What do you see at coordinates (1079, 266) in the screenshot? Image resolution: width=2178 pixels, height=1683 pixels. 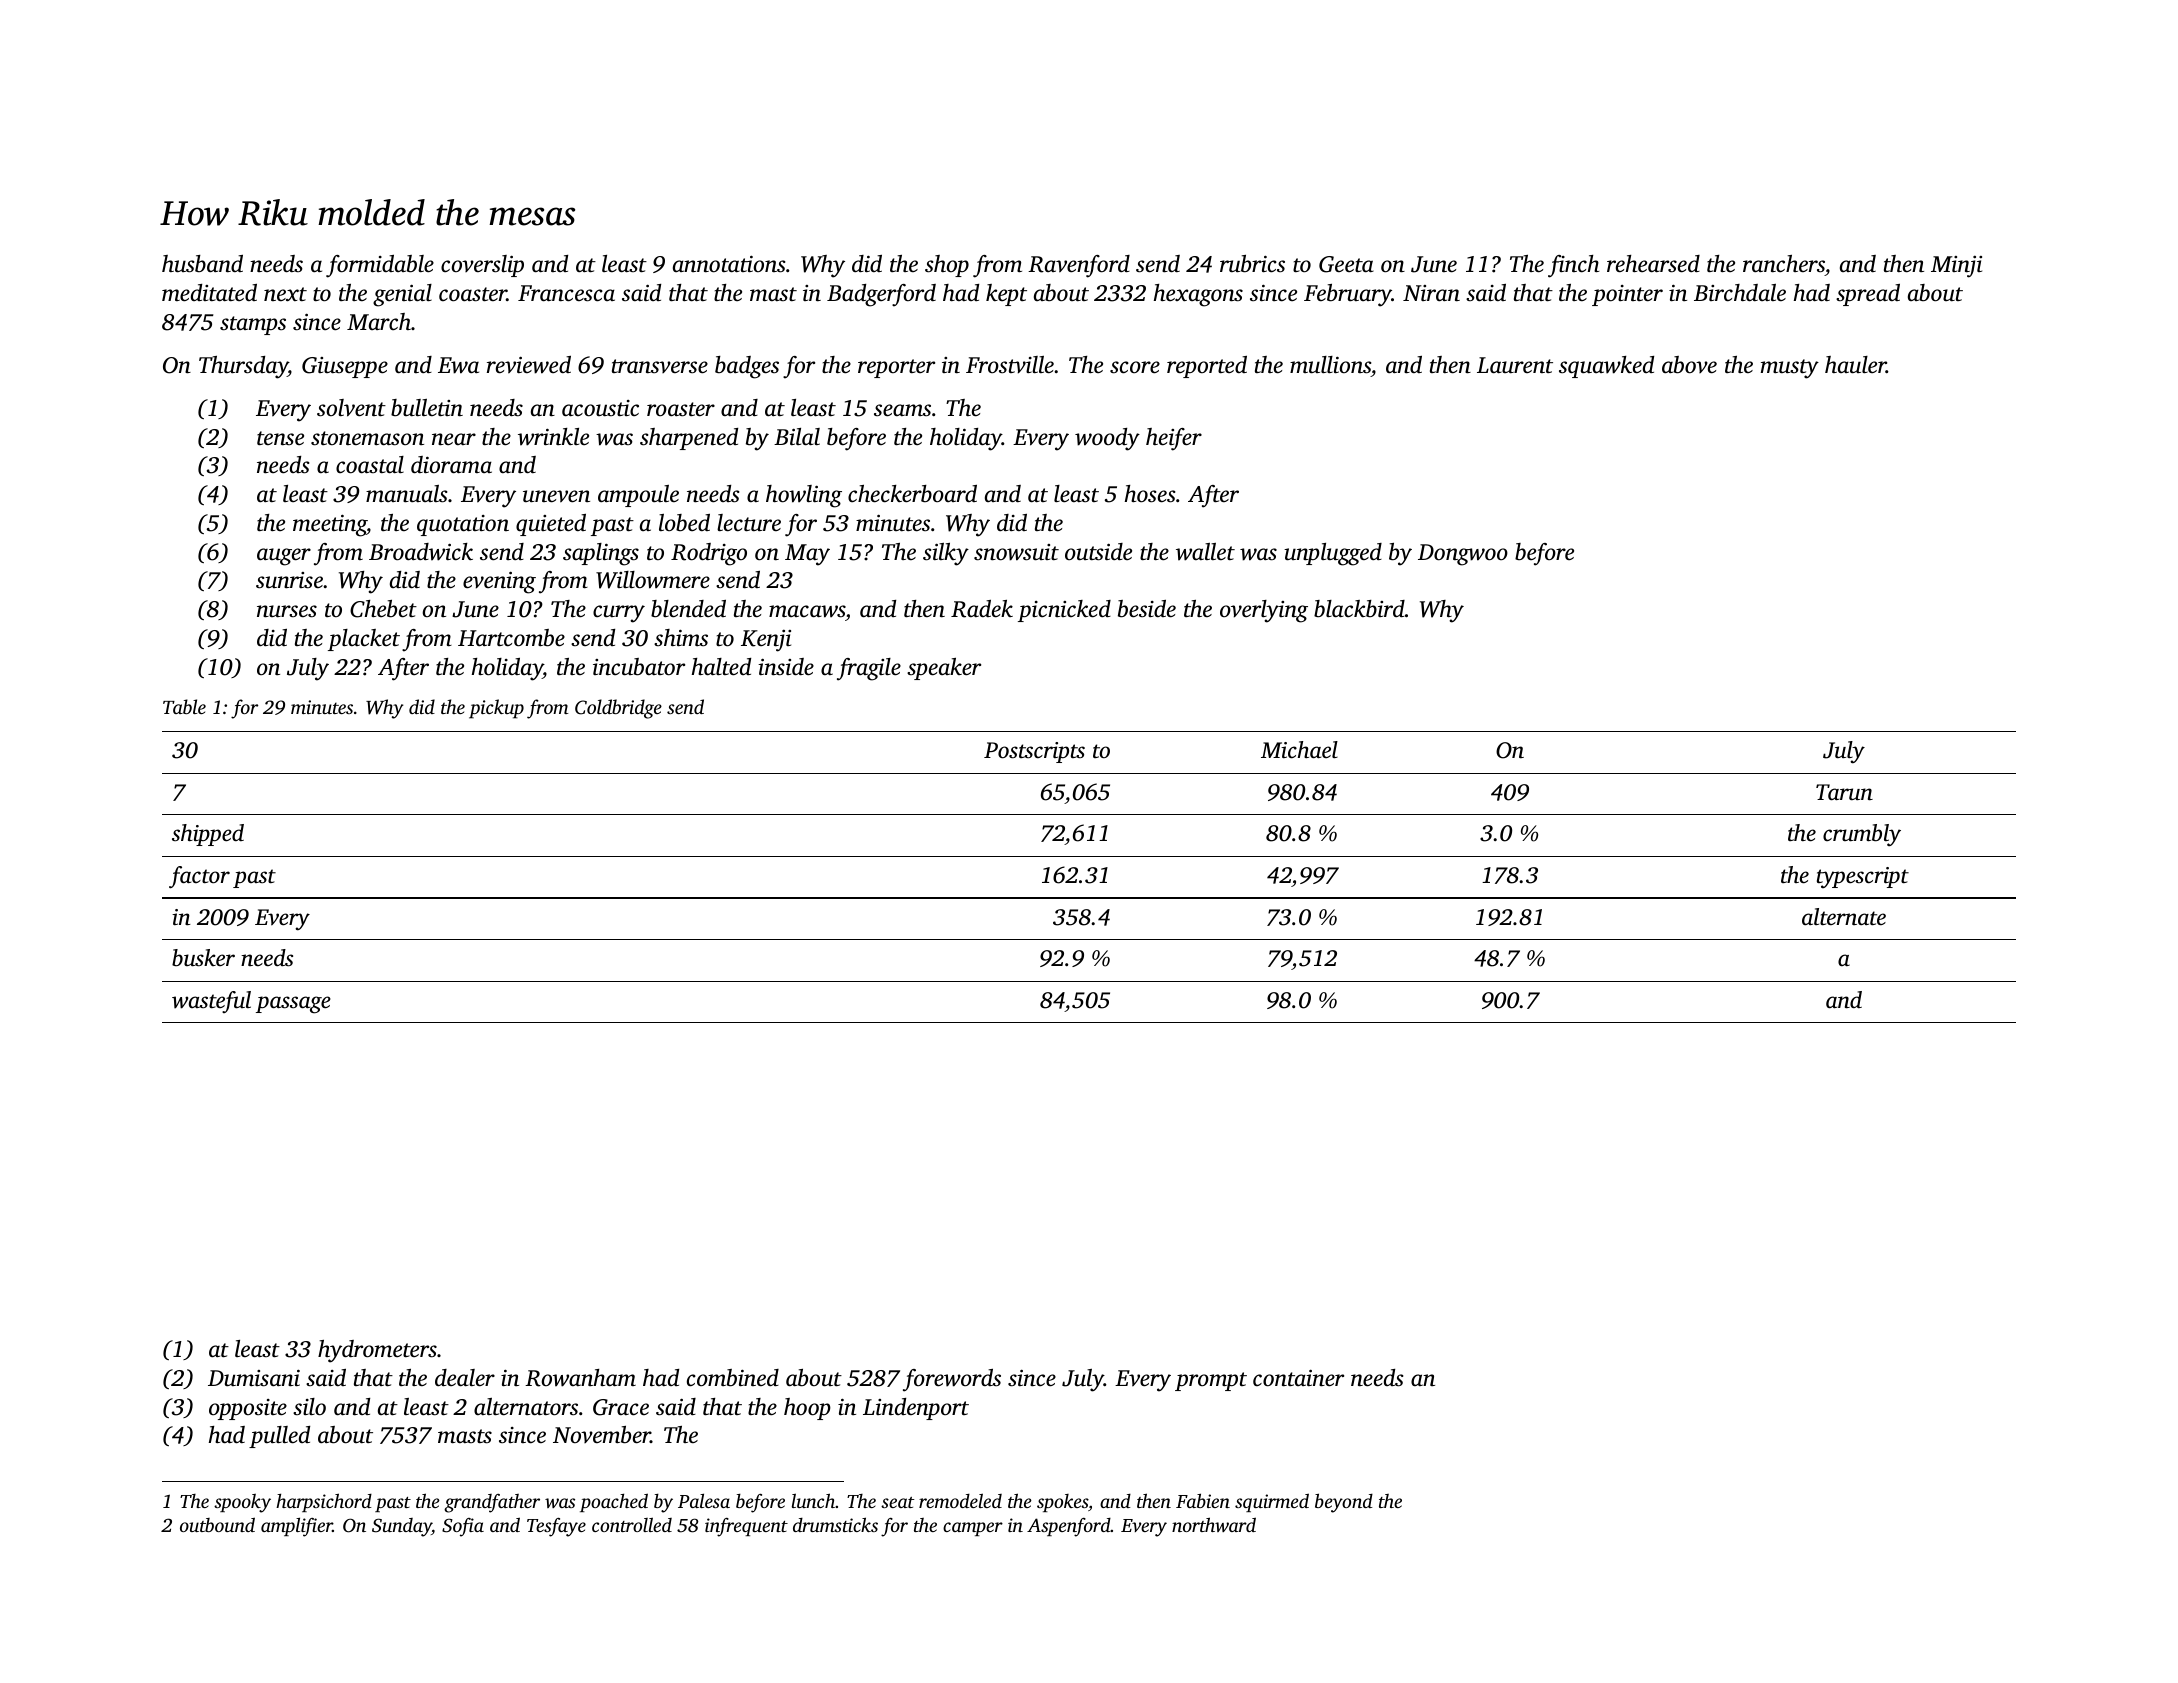 I see `Ravenford` at bounding box center [1079, 266].
